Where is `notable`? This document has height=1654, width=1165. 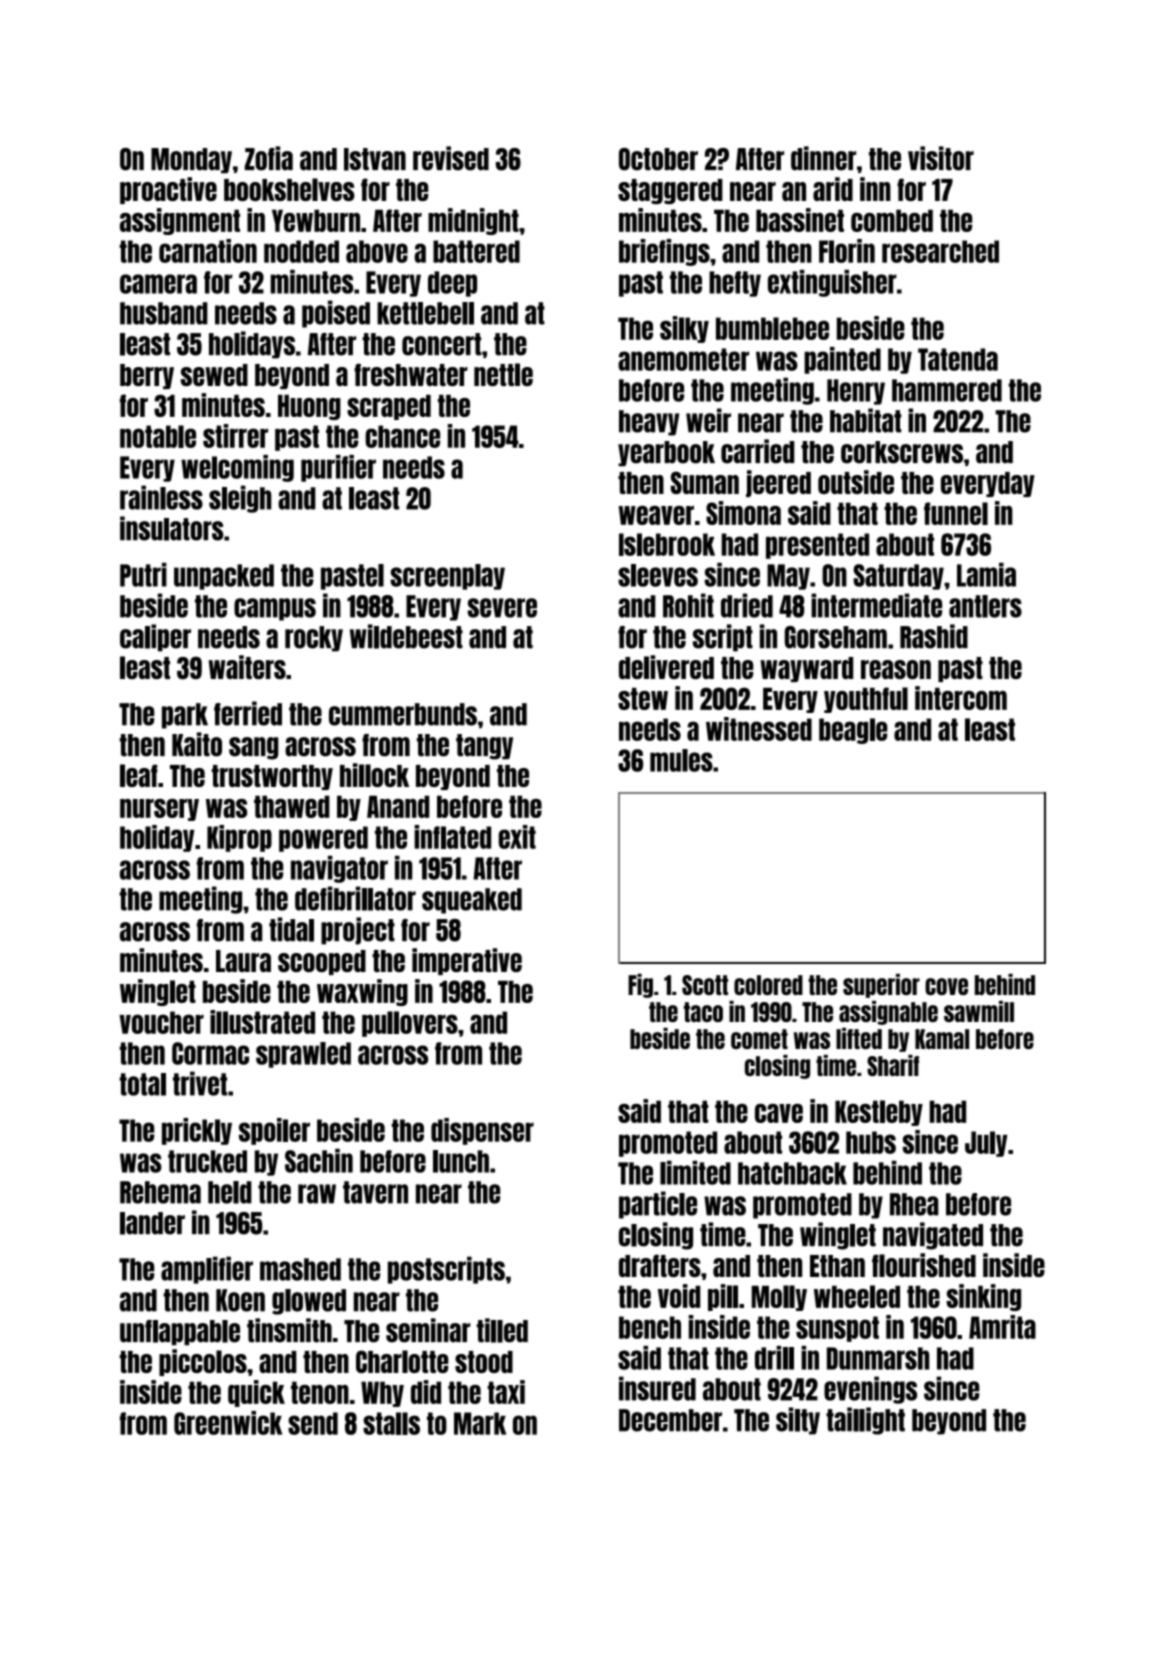 notable is located at coordinates (158, 436).
